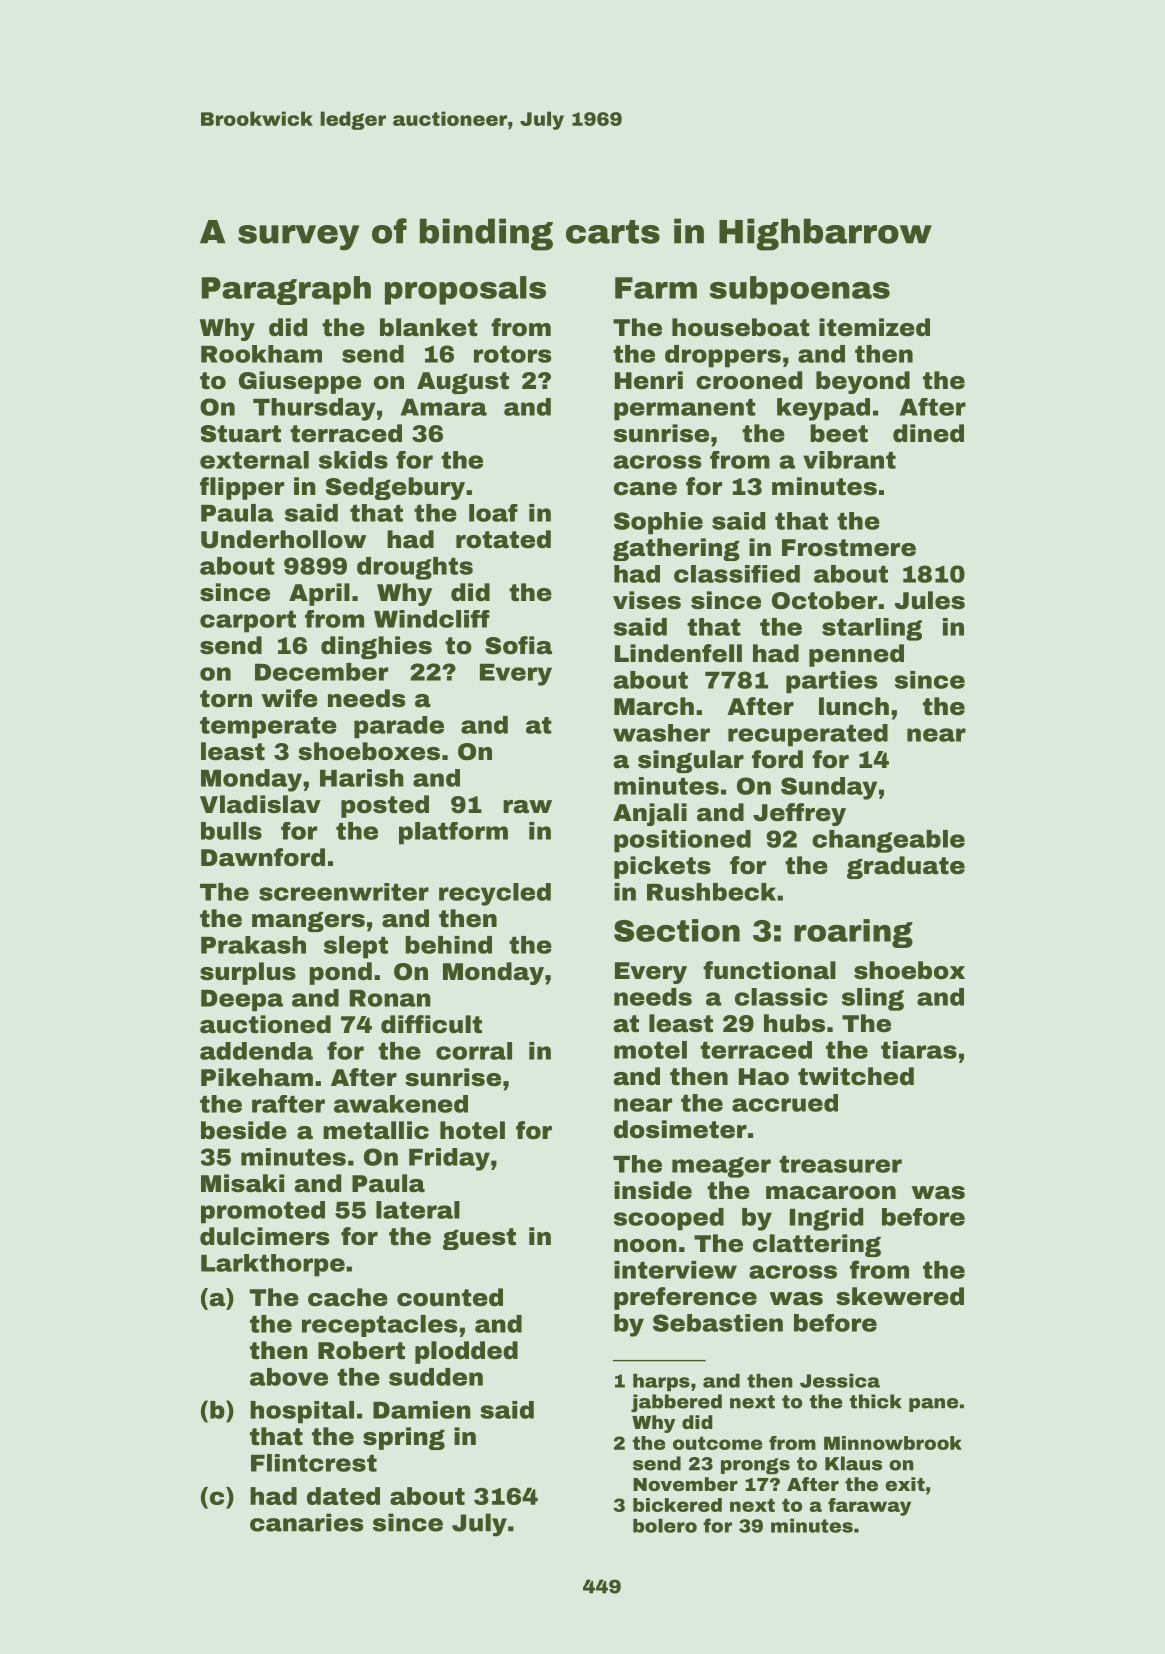  What do you see at coordinates (286, 290) in the screenshot?
I see `Paragraph` at bounding box center [286, 290].
